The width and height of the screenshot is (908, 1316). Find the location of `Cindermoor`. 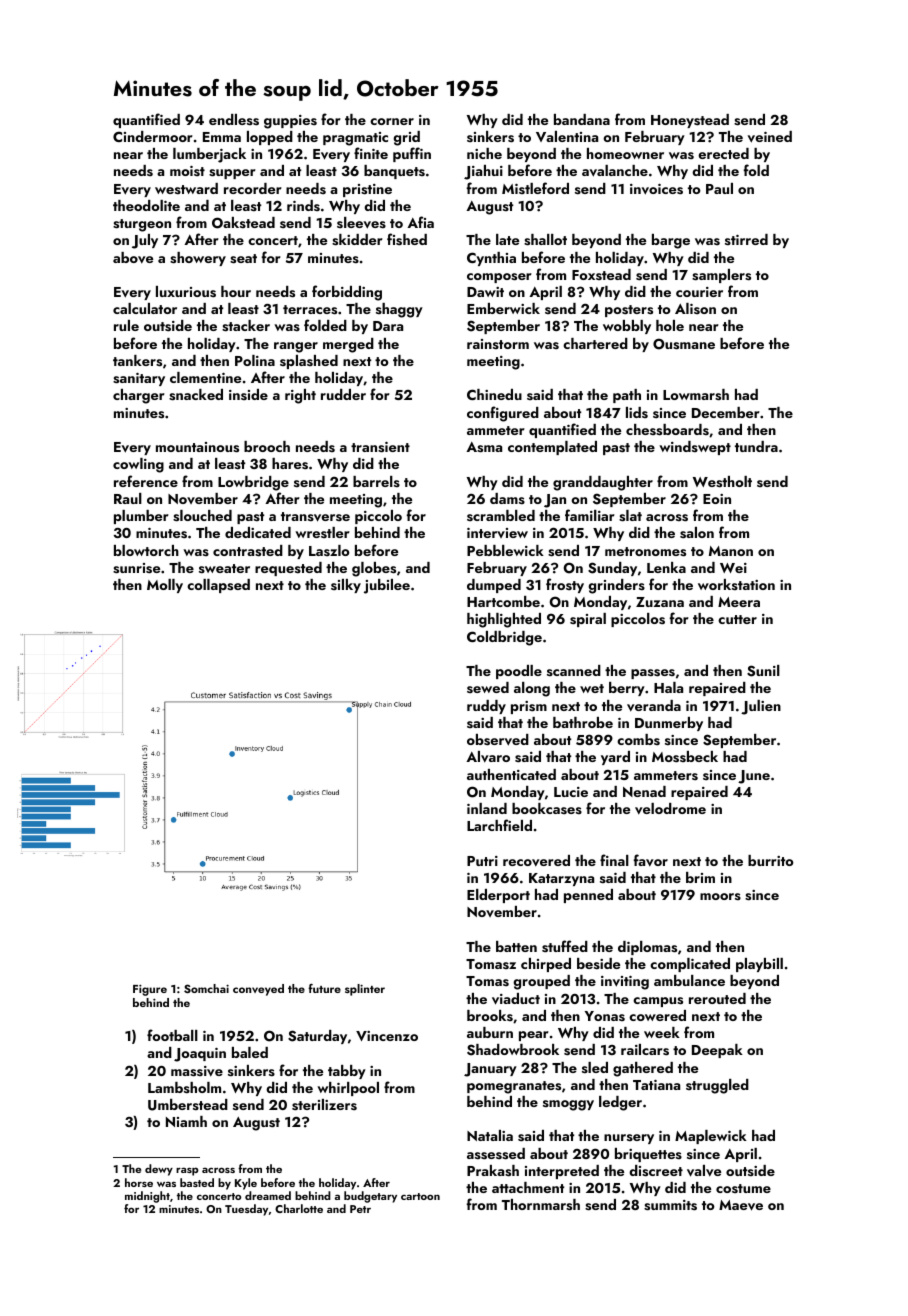

Cindermoor is located at coordinates (153, 136).
